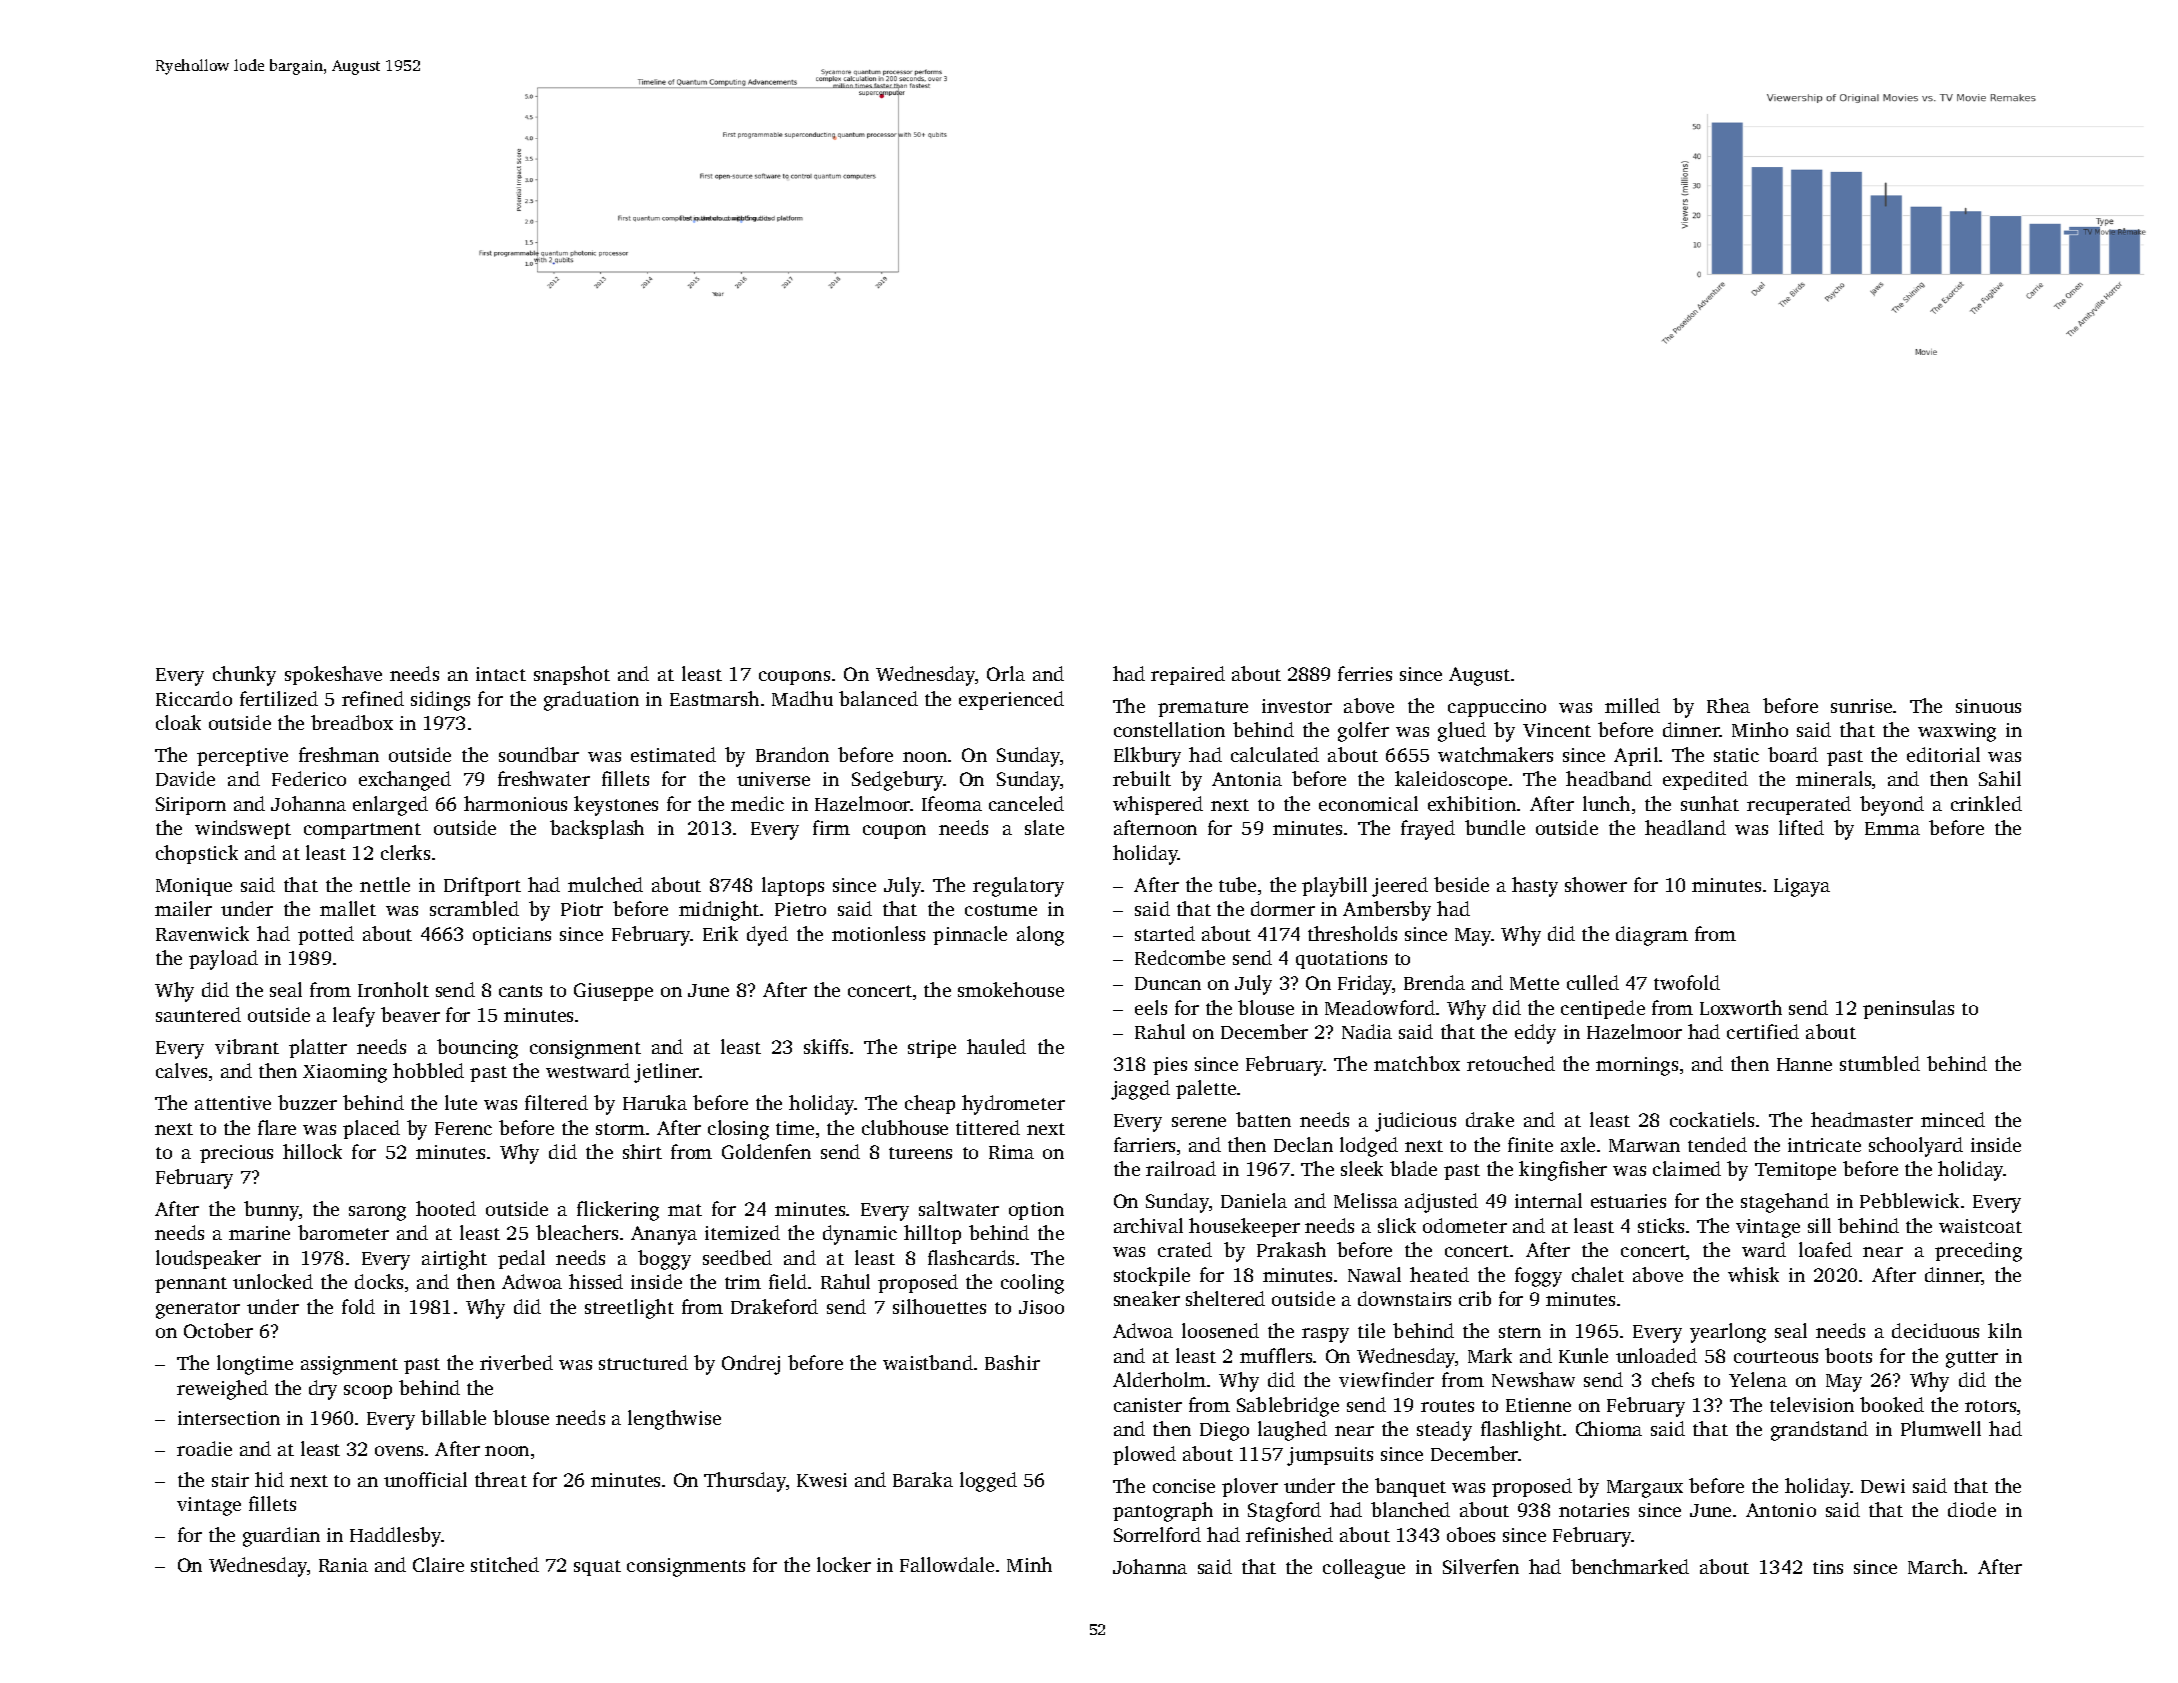 Image resolution: width=2178 pixels, height=1683 pixels. What do you see at coordinates (178, 722) in the image?
I see `cloak` at bounding box center [178, 722].
